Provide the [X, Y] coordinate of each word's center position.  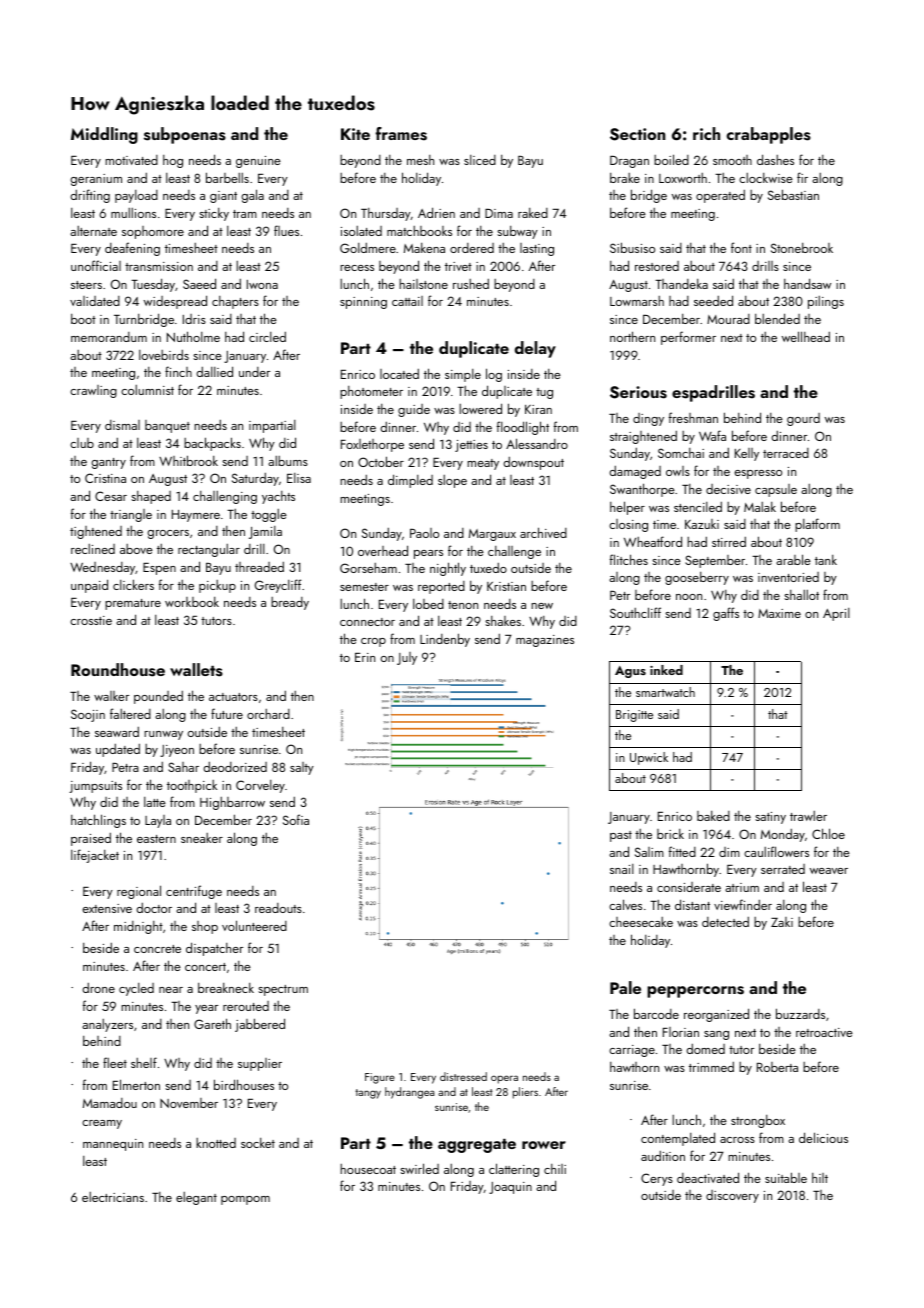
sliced [480, 160]
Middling [104, 135]
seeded [713, 300]
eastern [156, 839]
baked [713, 816]
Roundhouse [118, 670]
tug [544, 393]
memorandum [109, 337]
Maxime [779, 613]
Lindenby [445, 640]
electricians [113, 1197]
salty [302, 768]
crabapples [769, 135]
